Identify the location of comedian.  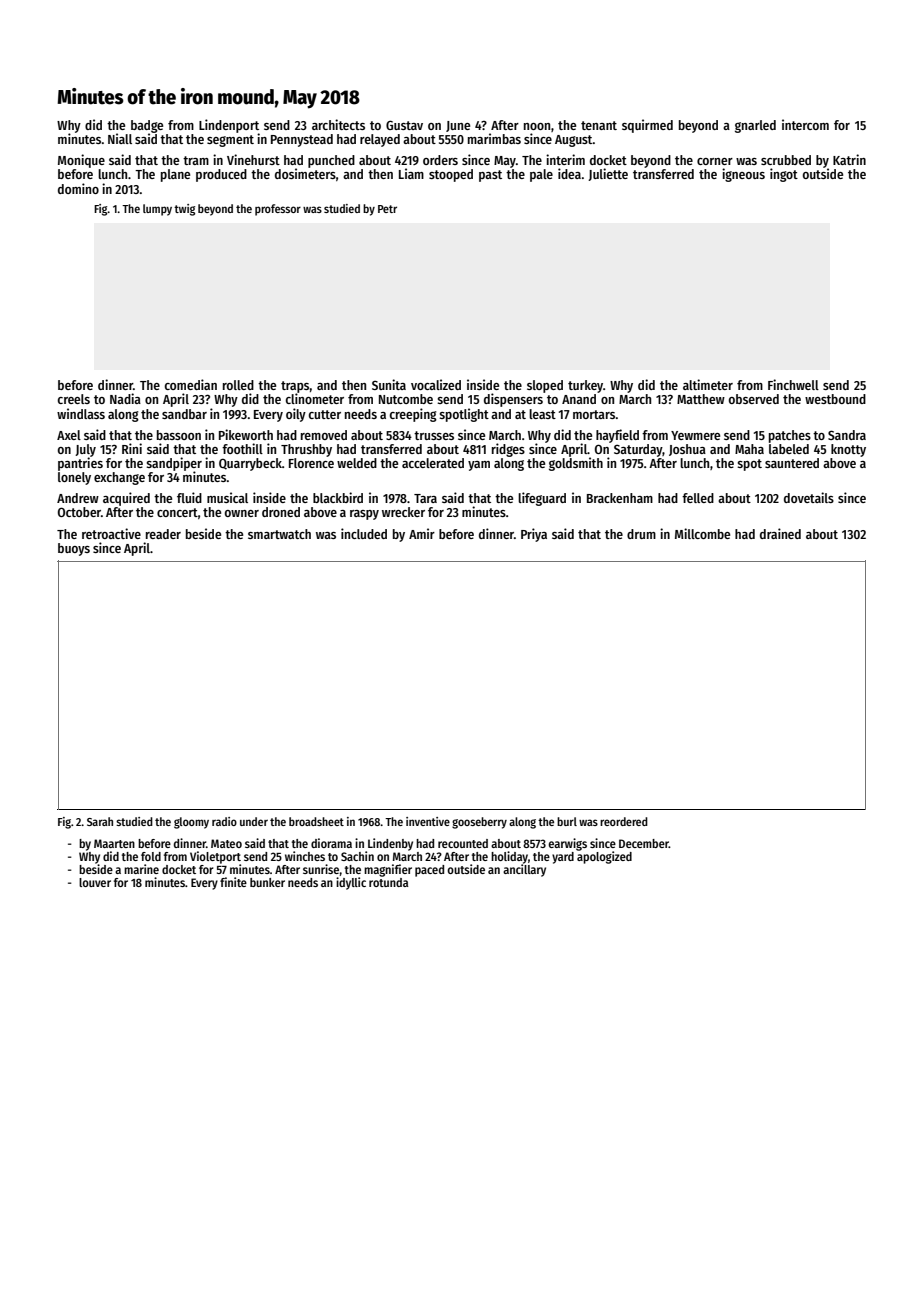
(191, 384).
